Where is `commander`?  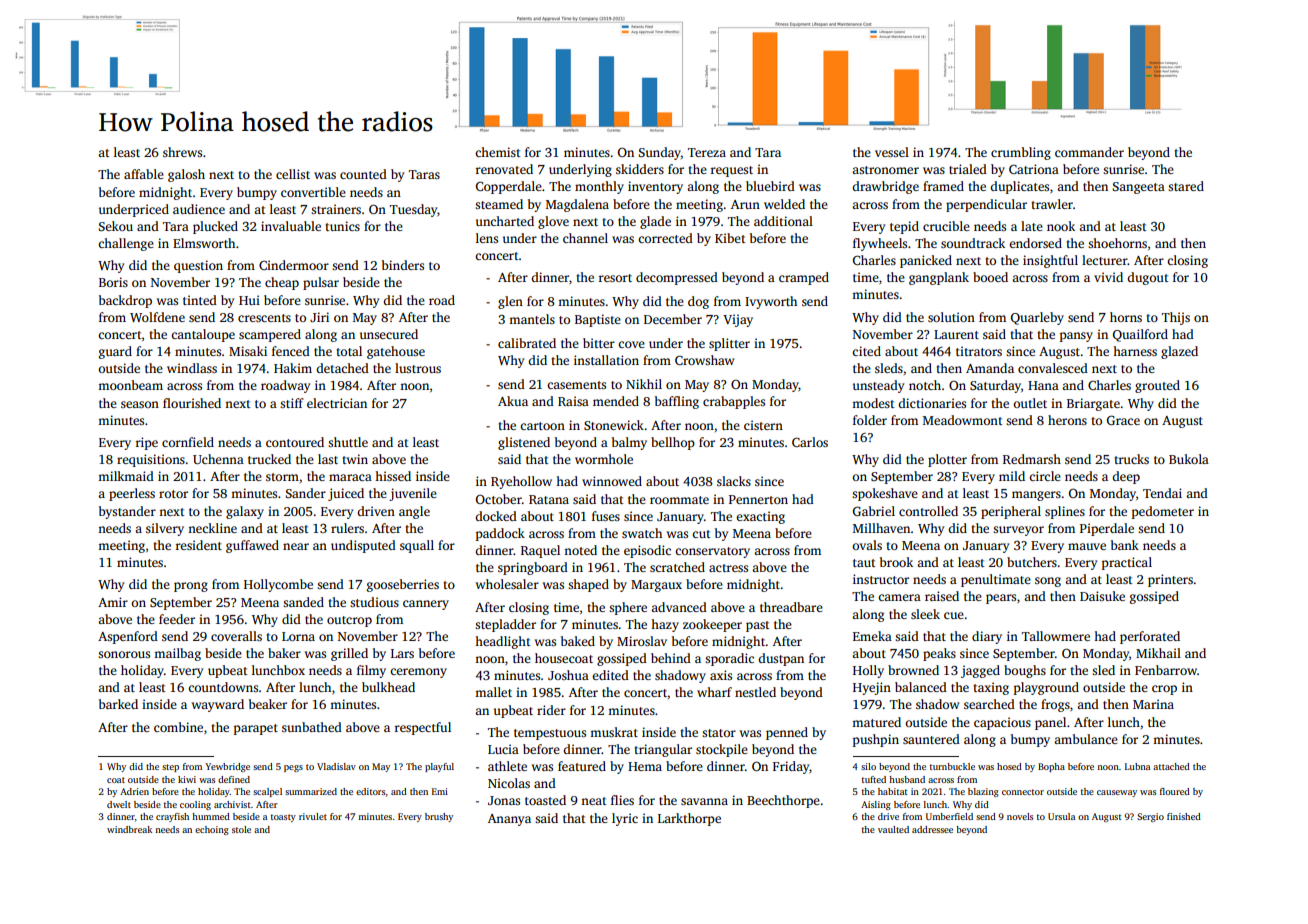 commander is located at coordinates (1089, 152).
